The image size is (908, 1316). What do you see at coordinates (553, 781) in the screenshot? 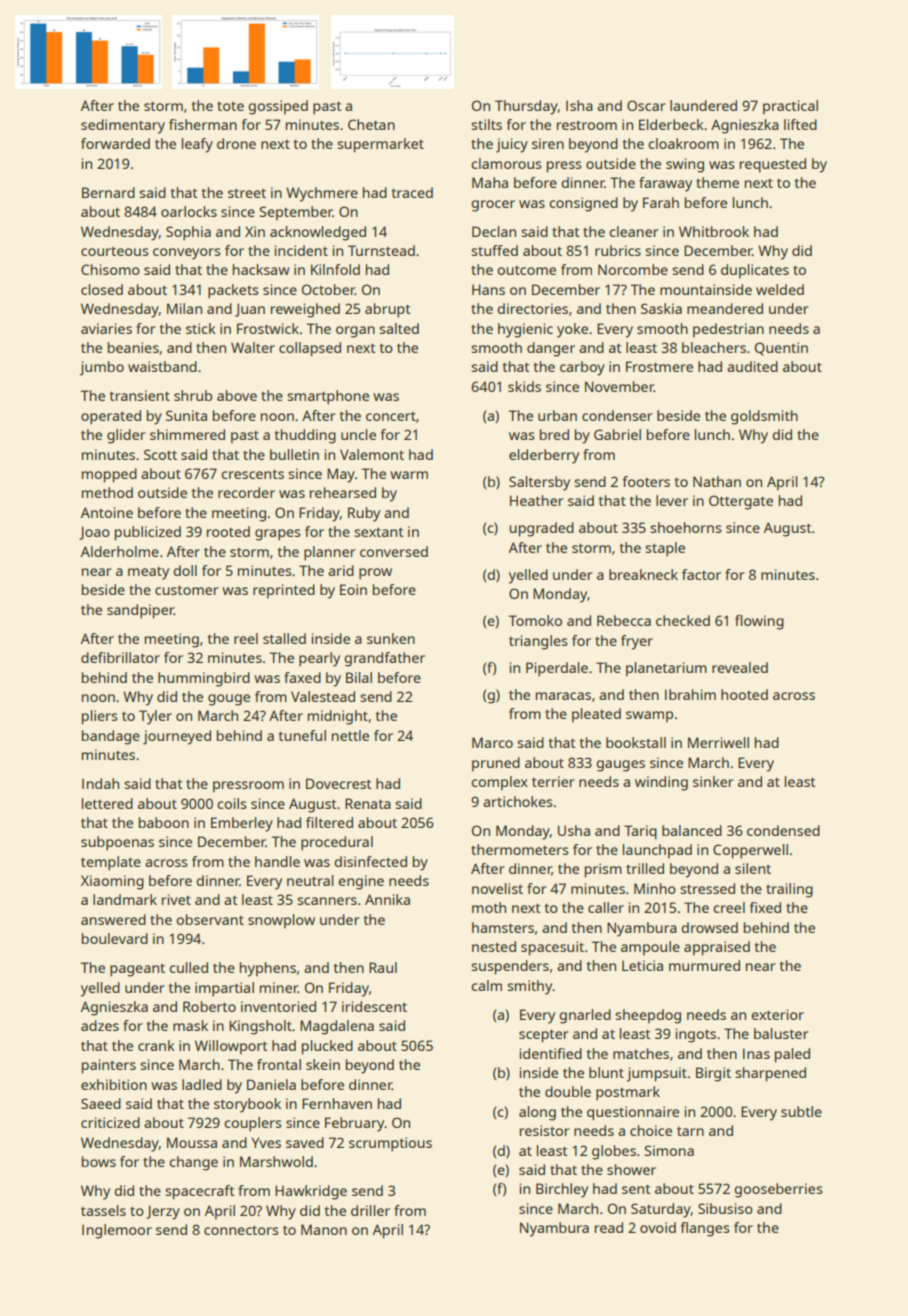
I see `terrier` at bounding box center [553, 781].
